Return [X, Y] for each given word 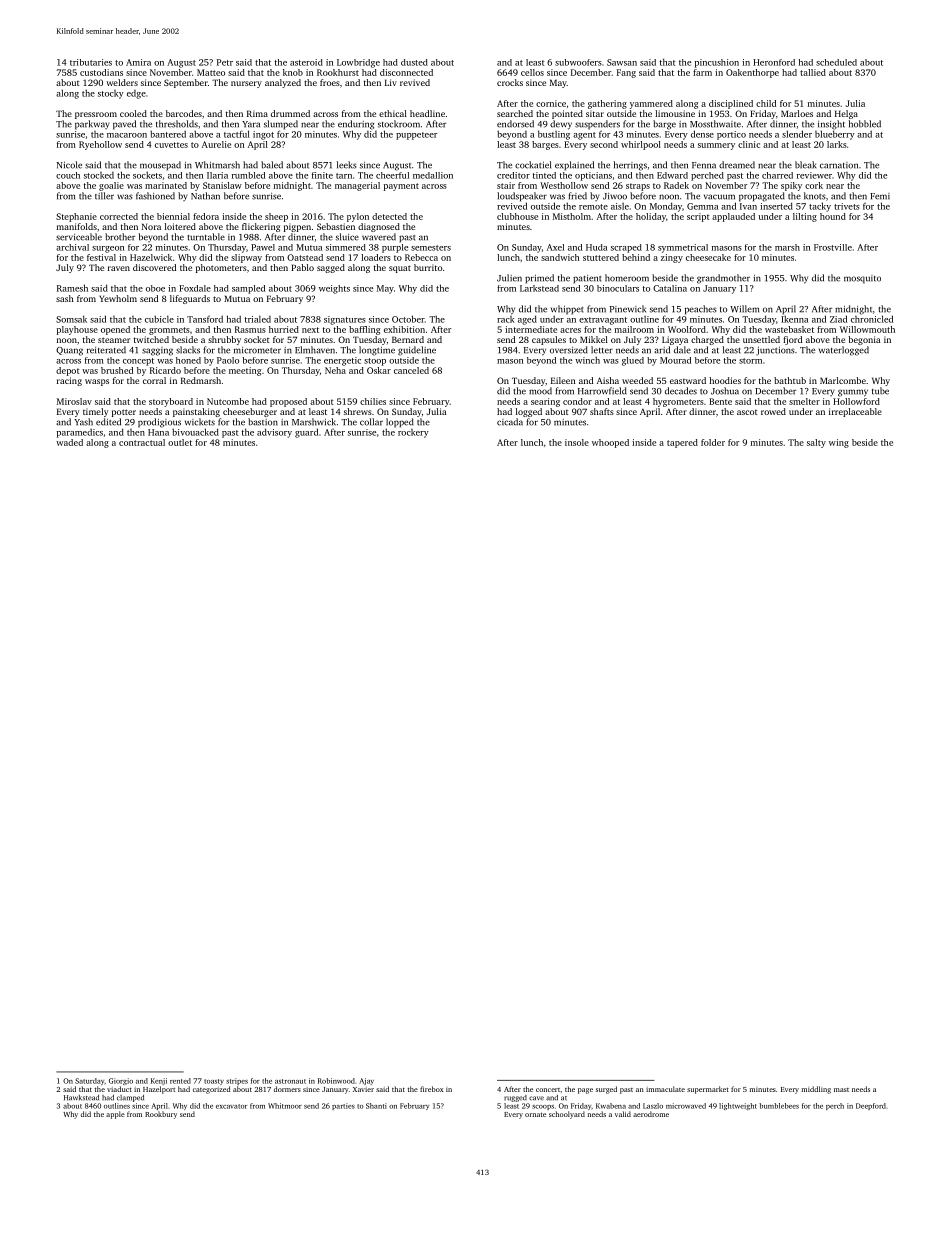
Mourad [675, 360]
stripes [237, 1081]
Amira [138, 62]
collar [371, 422]
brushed [117, 370]
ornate [535, 1114]
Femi [880, 196]
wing [839, 443]
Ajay [366, 1081]
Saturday [89, 1081]
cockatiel [533, 165]
